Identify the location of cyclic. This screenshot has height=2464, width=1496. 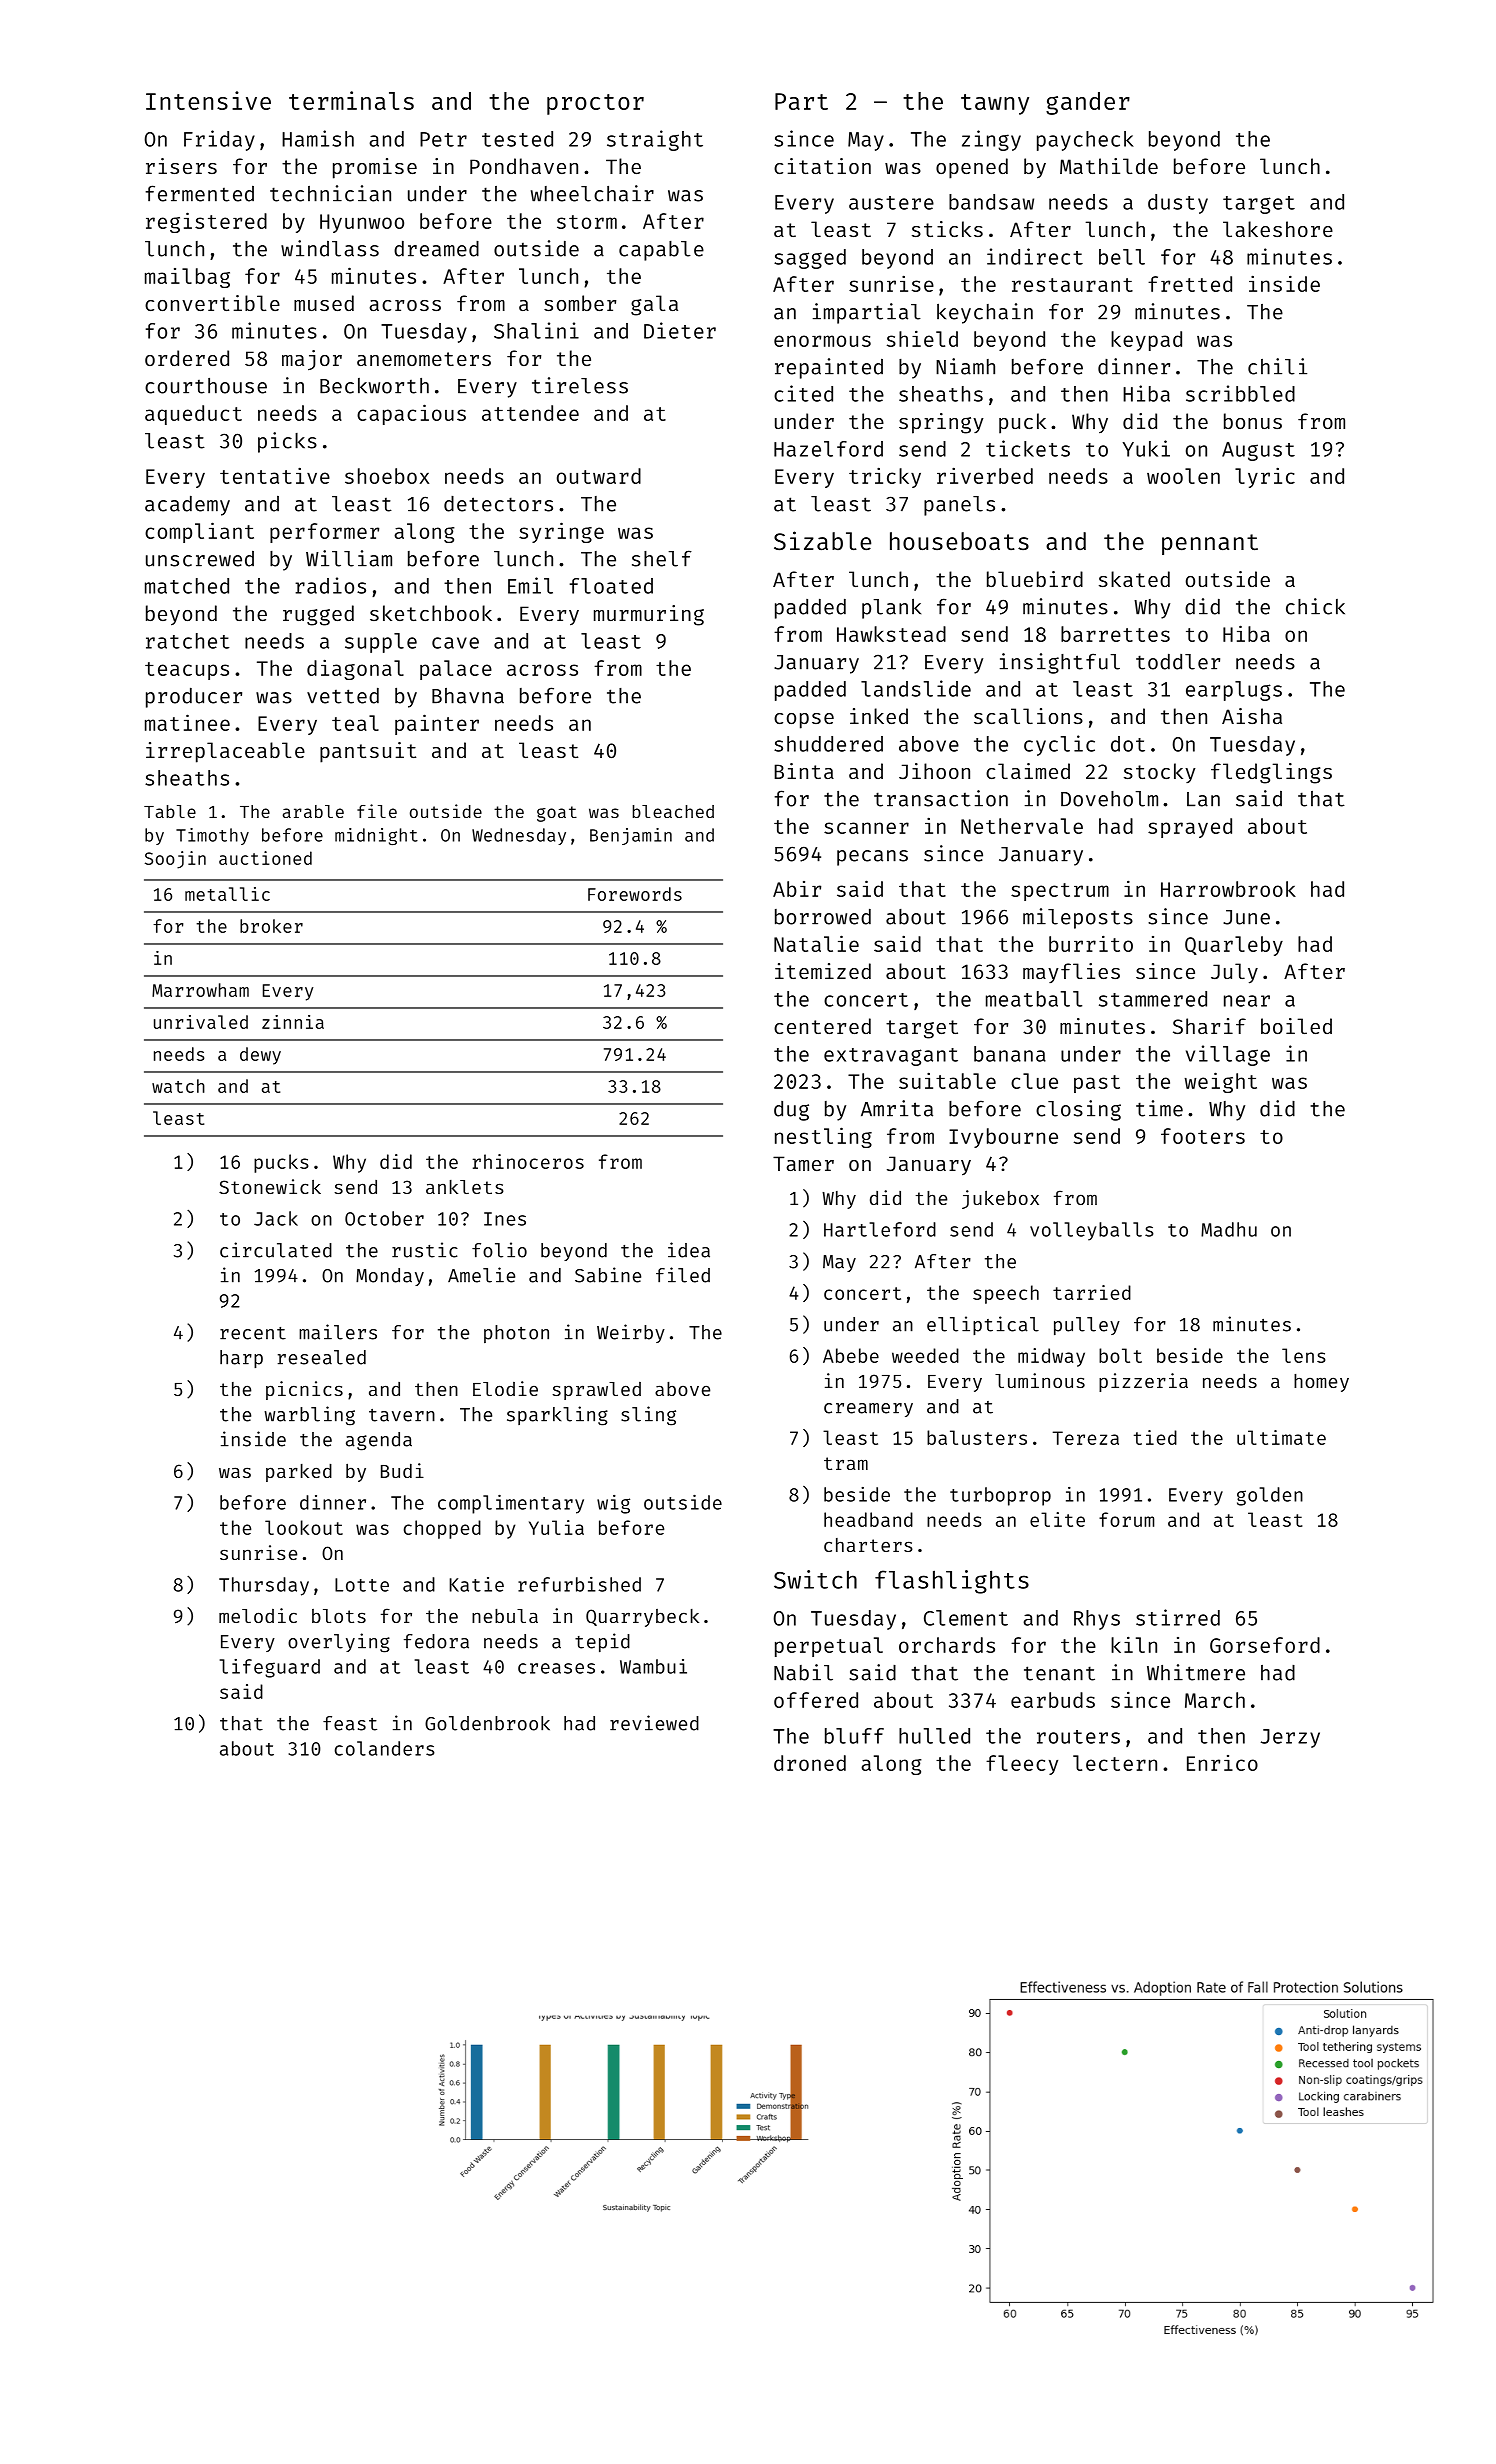
(1059, 745).
